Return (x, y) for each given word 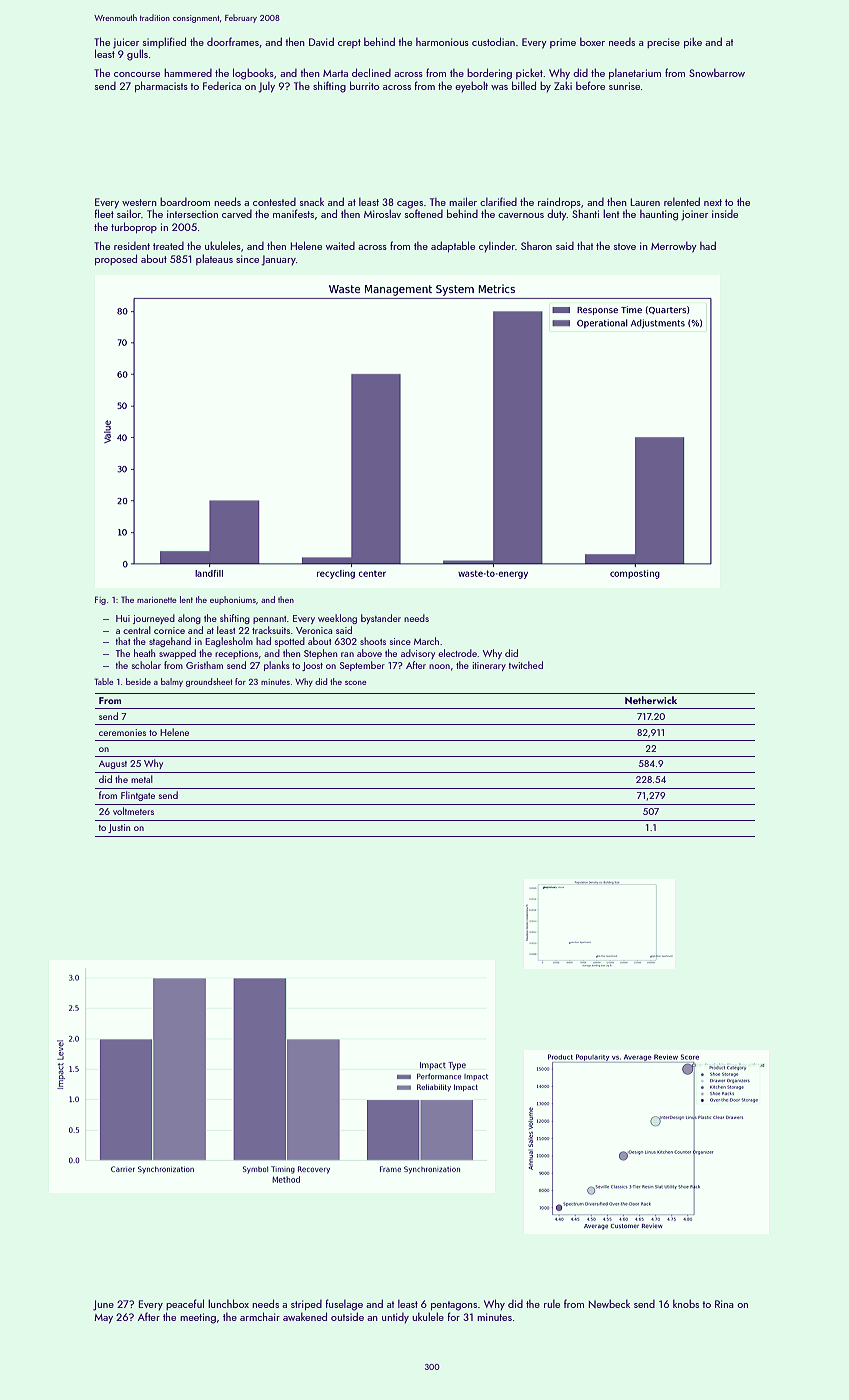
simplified (164, 42)
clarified (498, 201)
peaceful (185, 1304)
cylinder (497, 246)
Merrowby (674, 247)
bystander (381, 619)
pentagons (454, 1306)
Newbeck (609, 1303)
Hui (123, 618)
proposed (116, 259)
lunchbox (228, 1303)
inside (725, 214)
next (713, 202)
